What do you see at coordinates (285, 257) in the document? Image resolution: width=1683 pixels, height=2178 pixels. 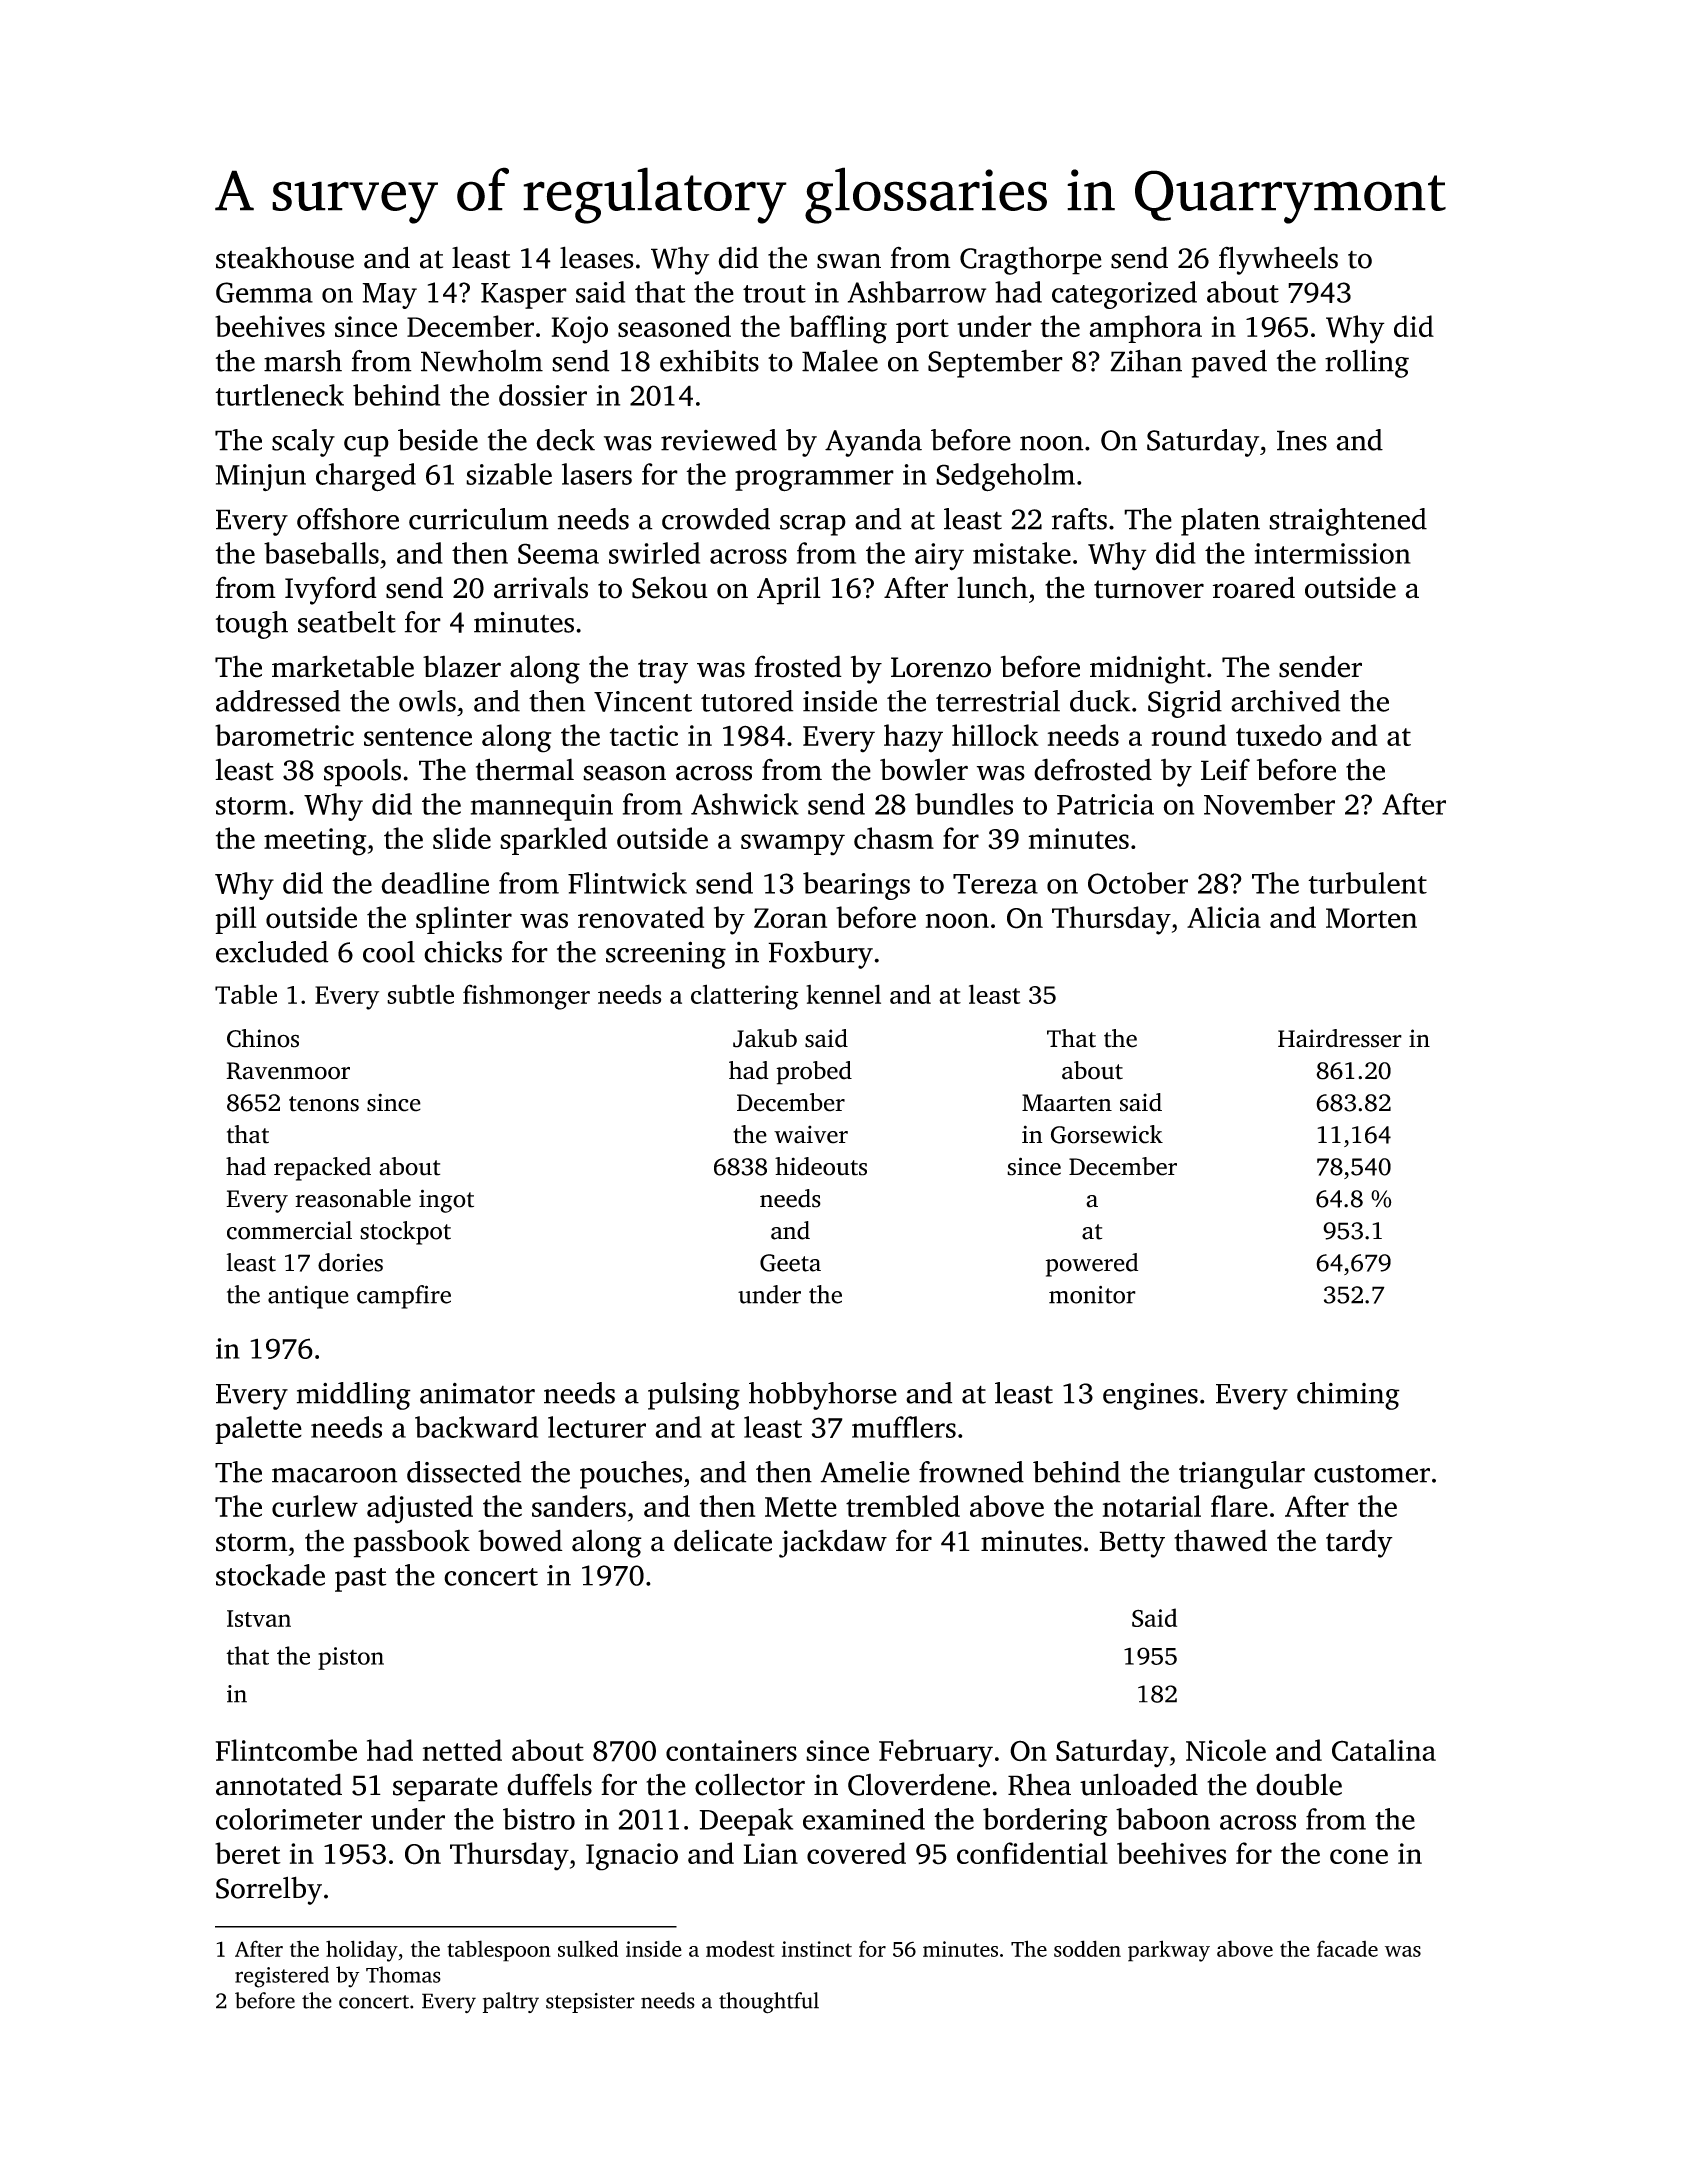 I see `steakhouse` at bounding box center [285, 257].
